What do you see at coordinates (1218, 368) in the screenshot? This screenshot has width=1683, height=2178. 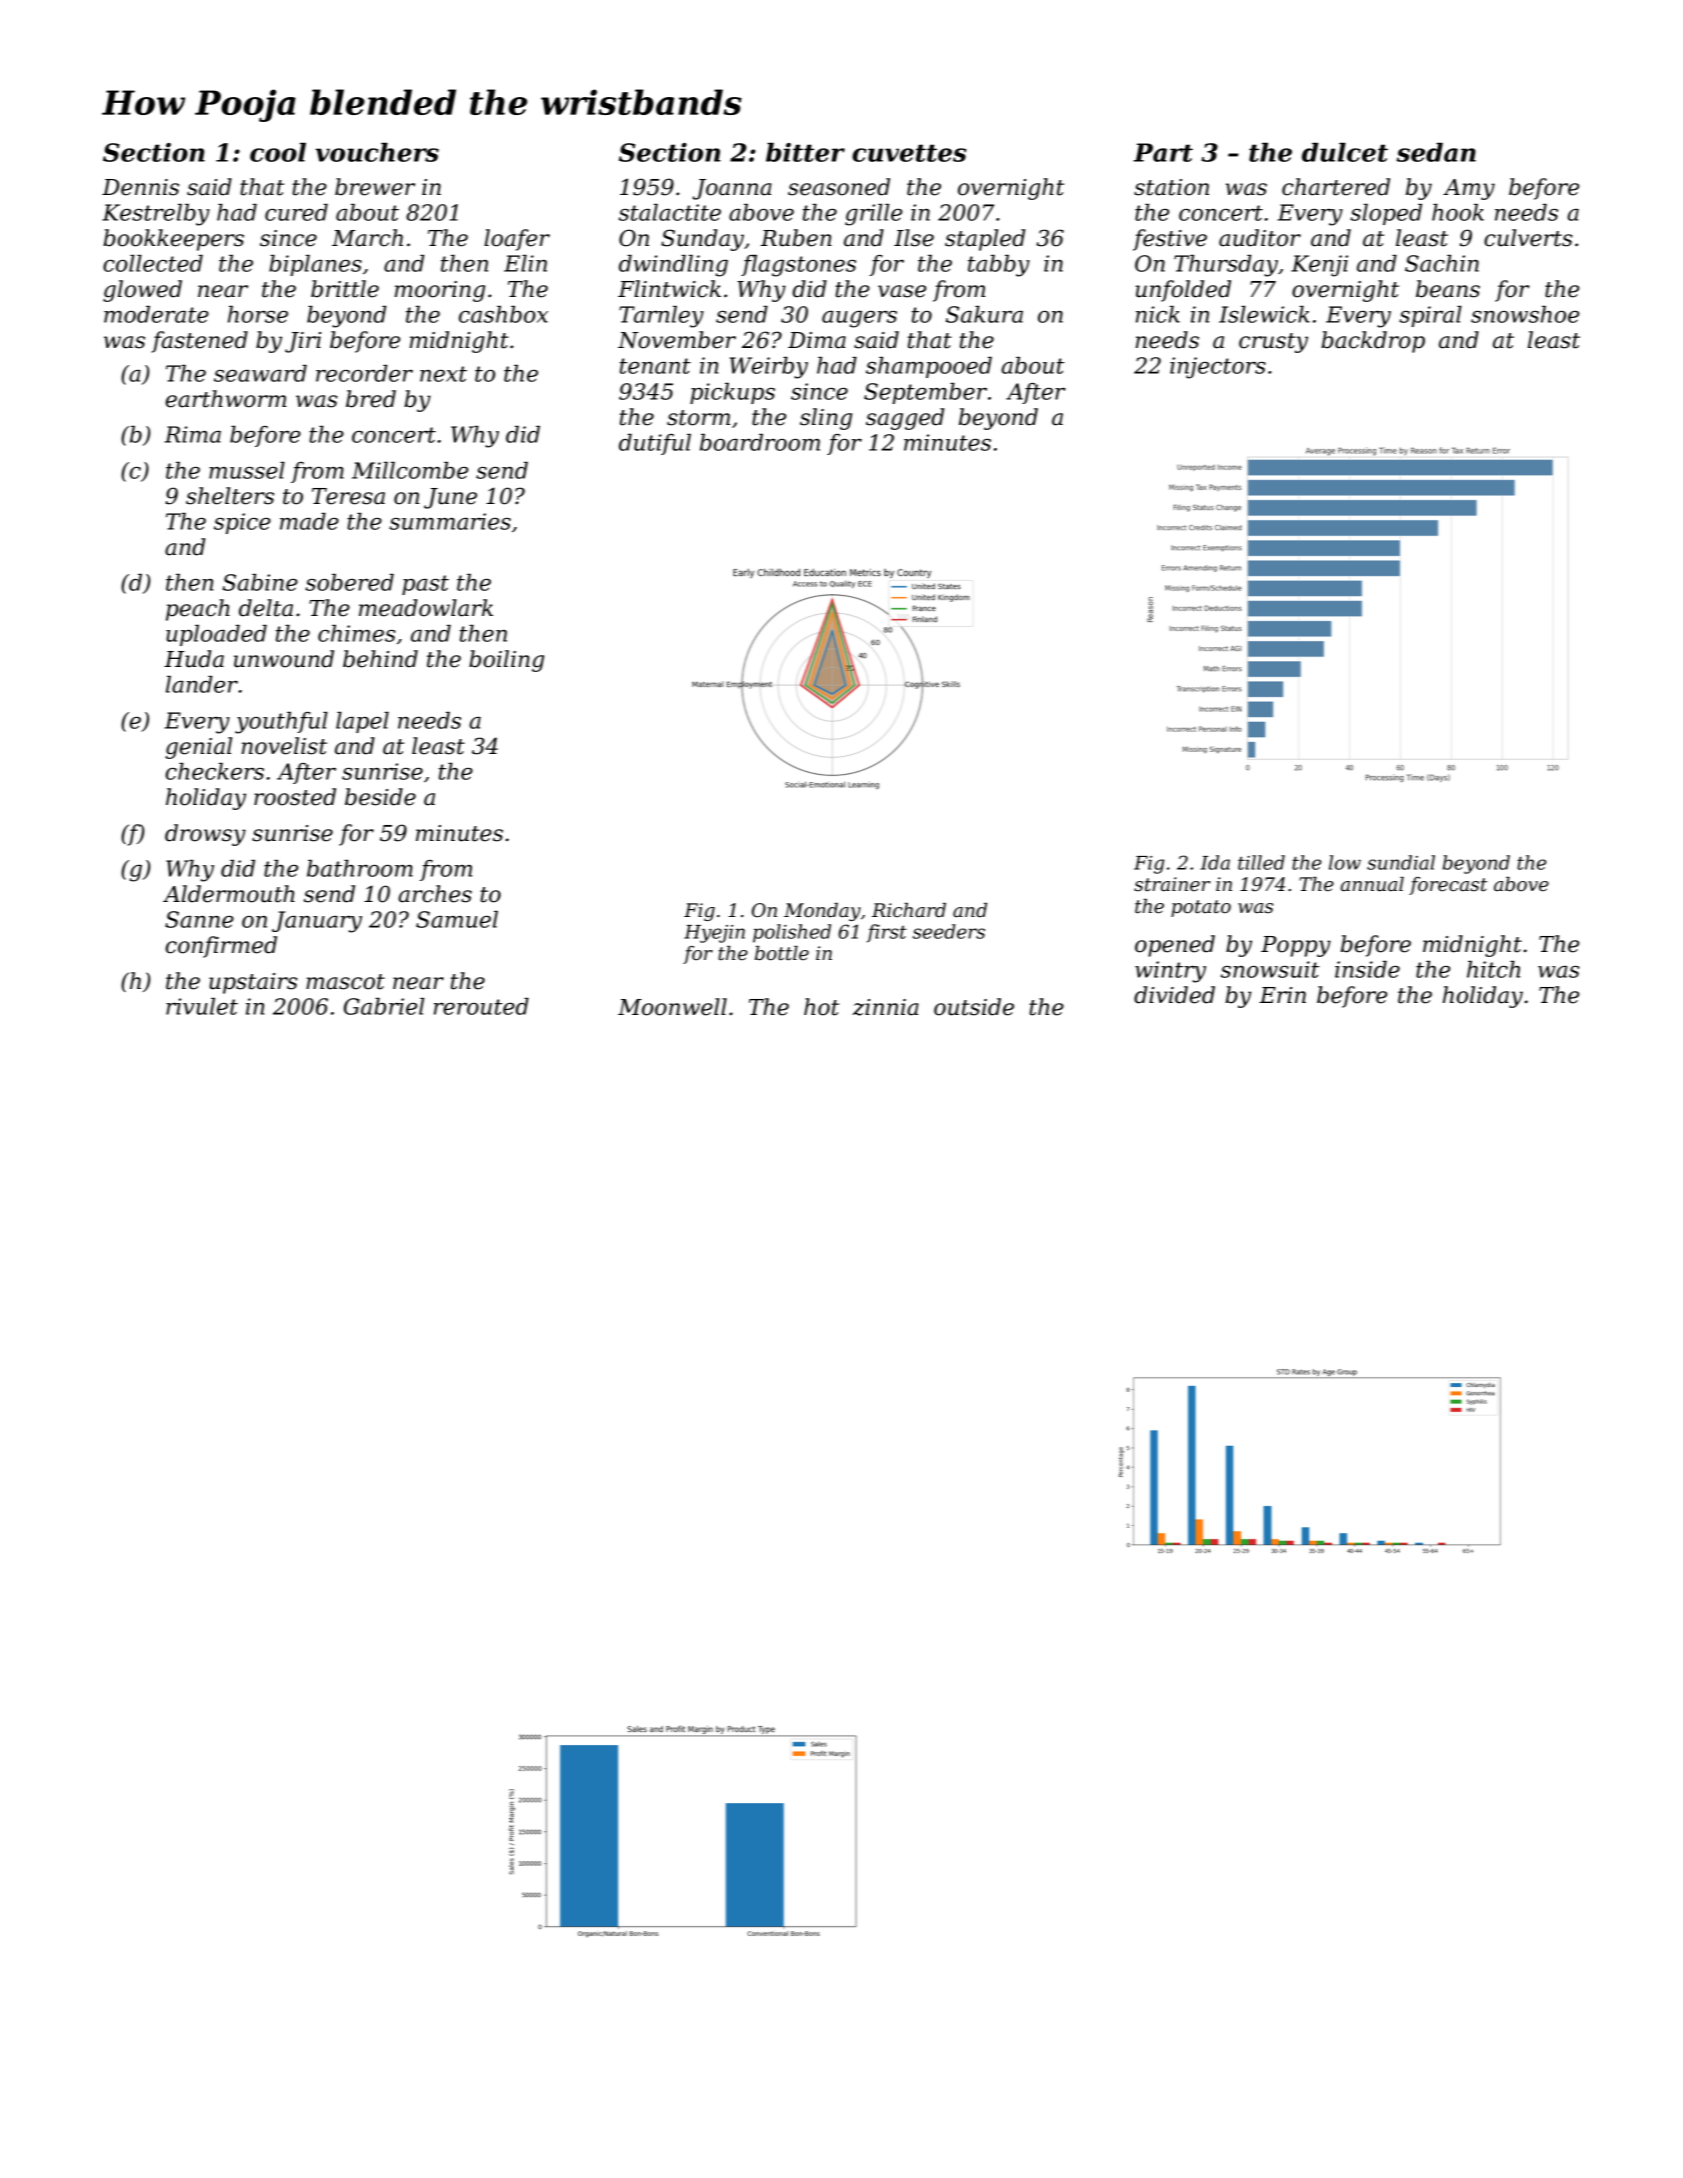 I see `injectors` at bounding box center [1218, 368].
